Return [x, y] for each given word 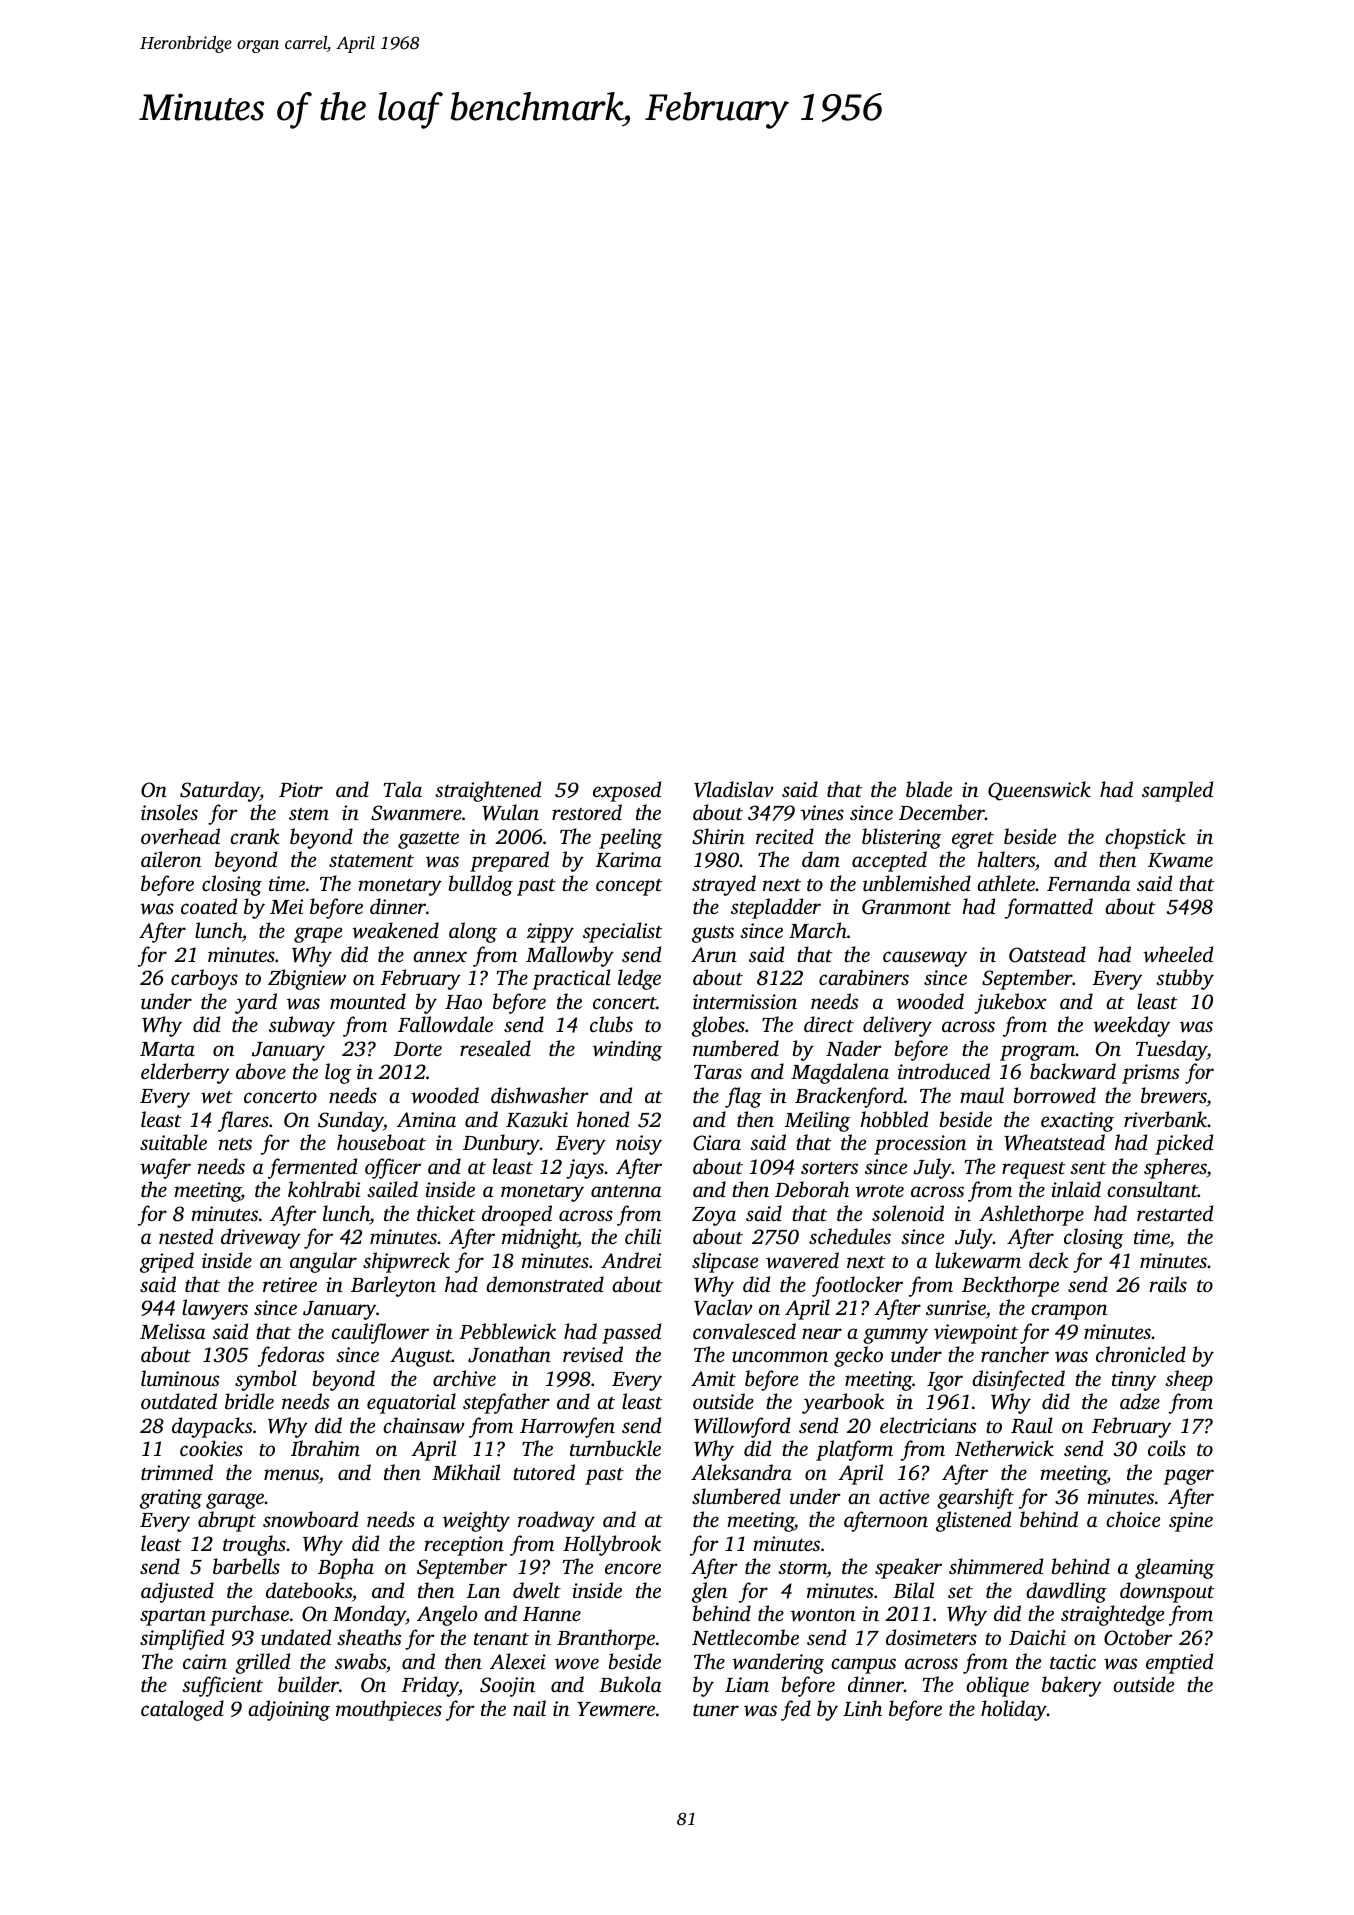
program [1038, 1053]
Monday [369, 1615]
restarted [1175, 1213]
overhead [180, 836]
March [818, 930]
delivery [897, 1026]
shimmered [996, 1566]
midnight [540, 1238]
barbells [246, 1566]
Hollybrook [612, 1545]
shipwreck [406, 1262]
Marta [167, 1049]
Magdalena [840, 1073]
